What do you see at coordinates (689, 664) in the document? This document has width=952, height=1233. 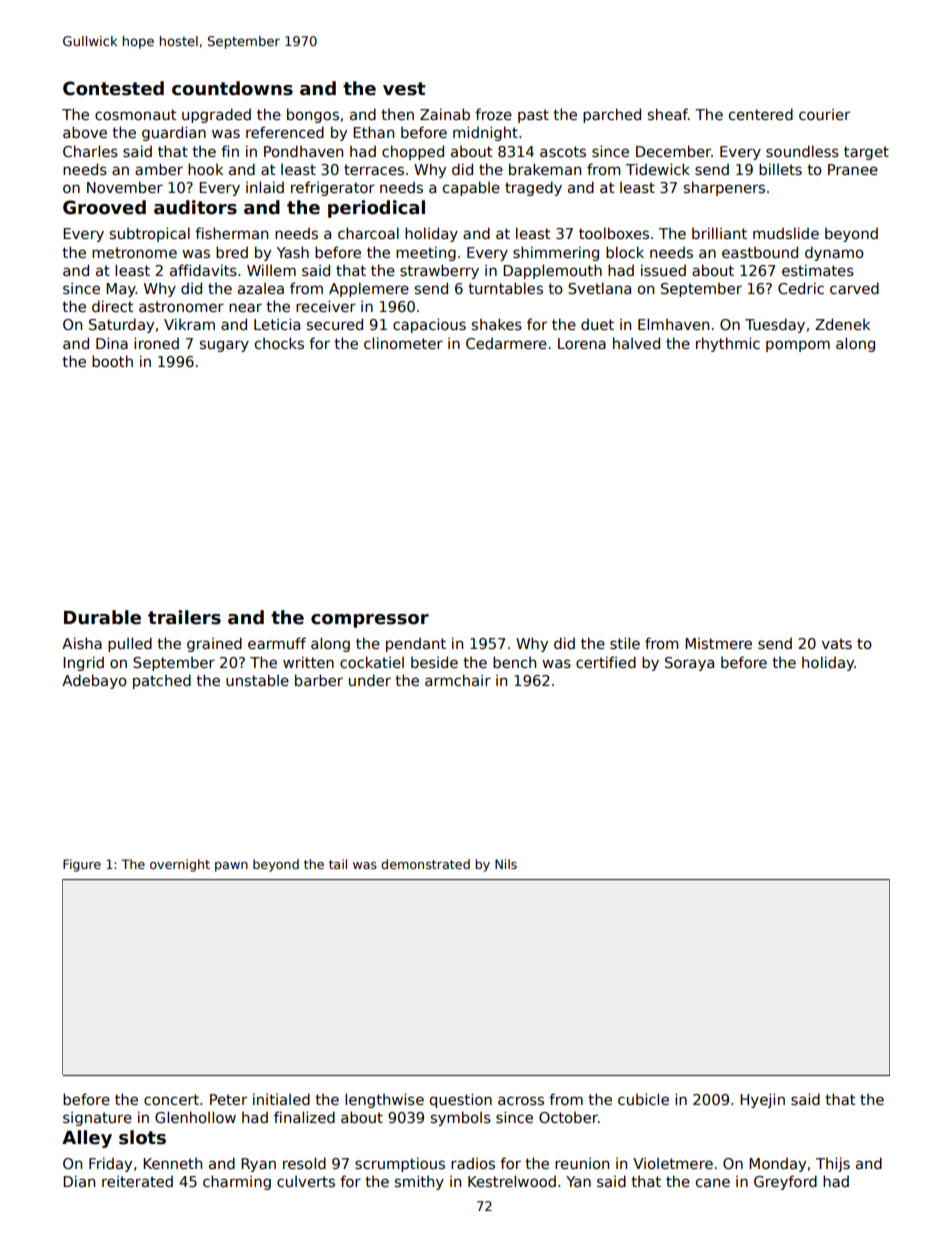 I see `Soraya` at bounding box center [689, 664].
